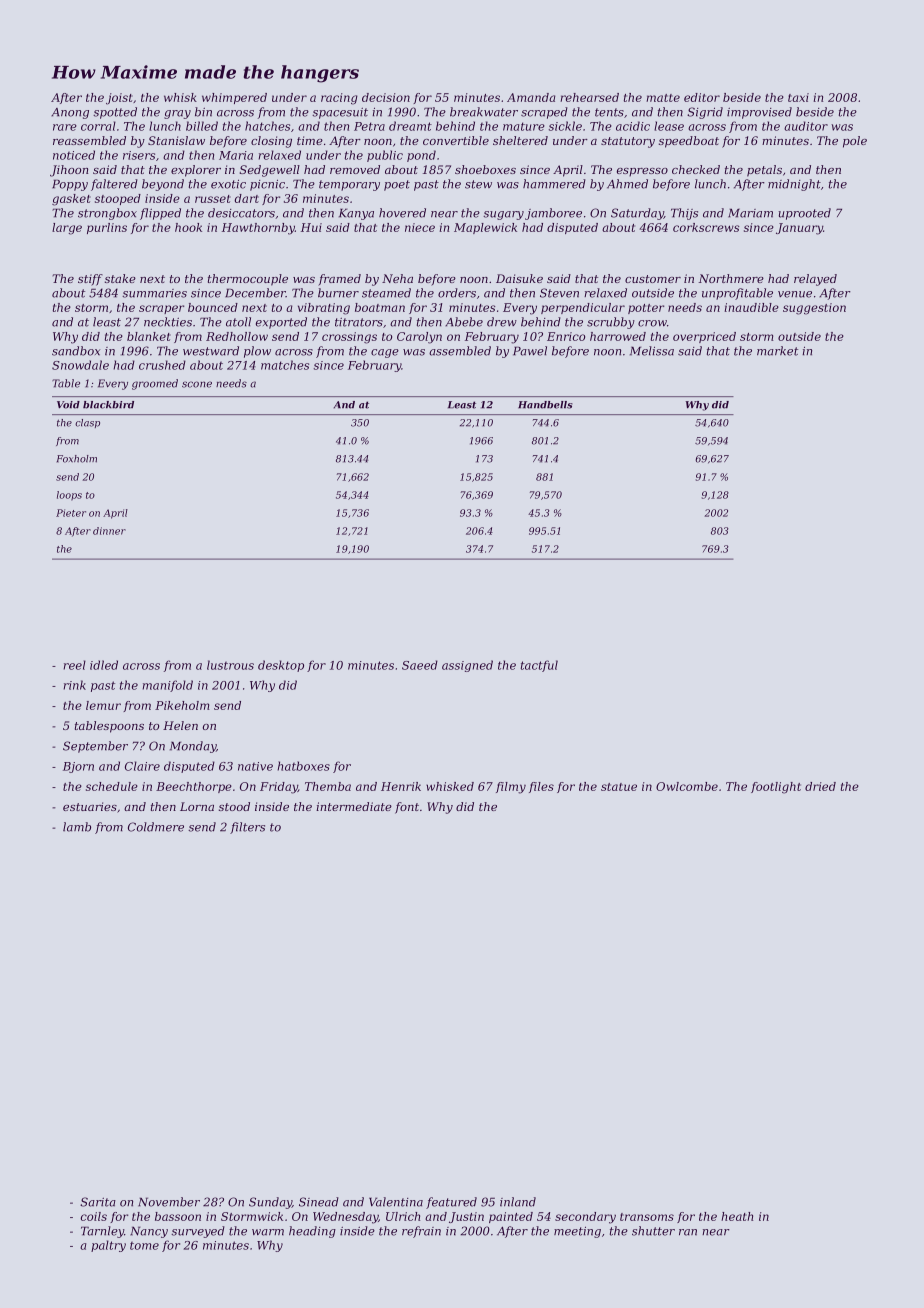  What do you see at coordinates (420, 665) in the screenshot?
I see `Saeed` at bounding box center [420, 665].
